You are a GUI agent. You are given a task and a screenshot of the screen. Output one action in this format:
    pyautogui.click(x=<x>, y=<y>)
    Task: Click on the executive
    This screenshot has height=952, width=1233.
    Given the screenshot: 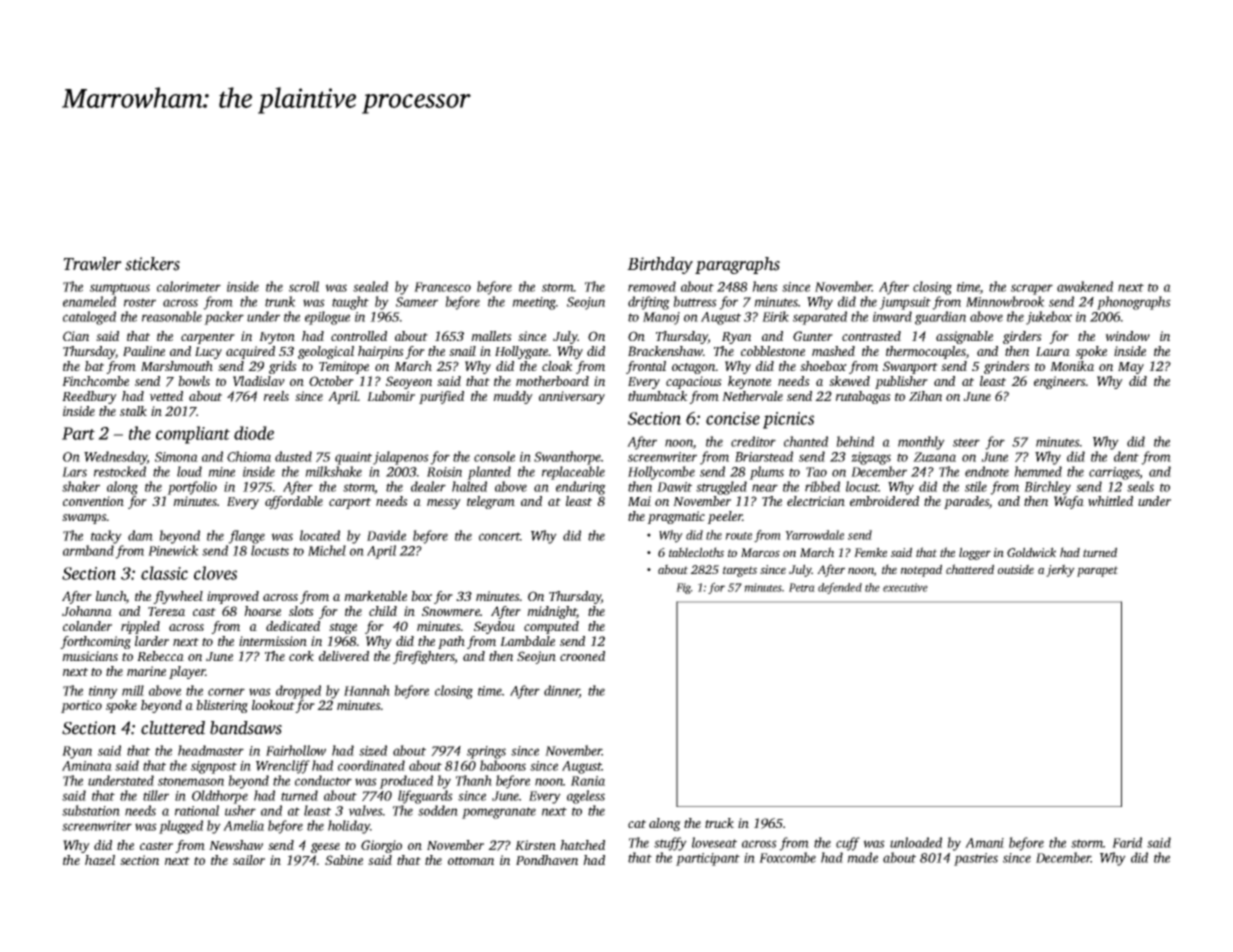 What is the action you would take?
    pyautogui.click(x=905, y=587)
